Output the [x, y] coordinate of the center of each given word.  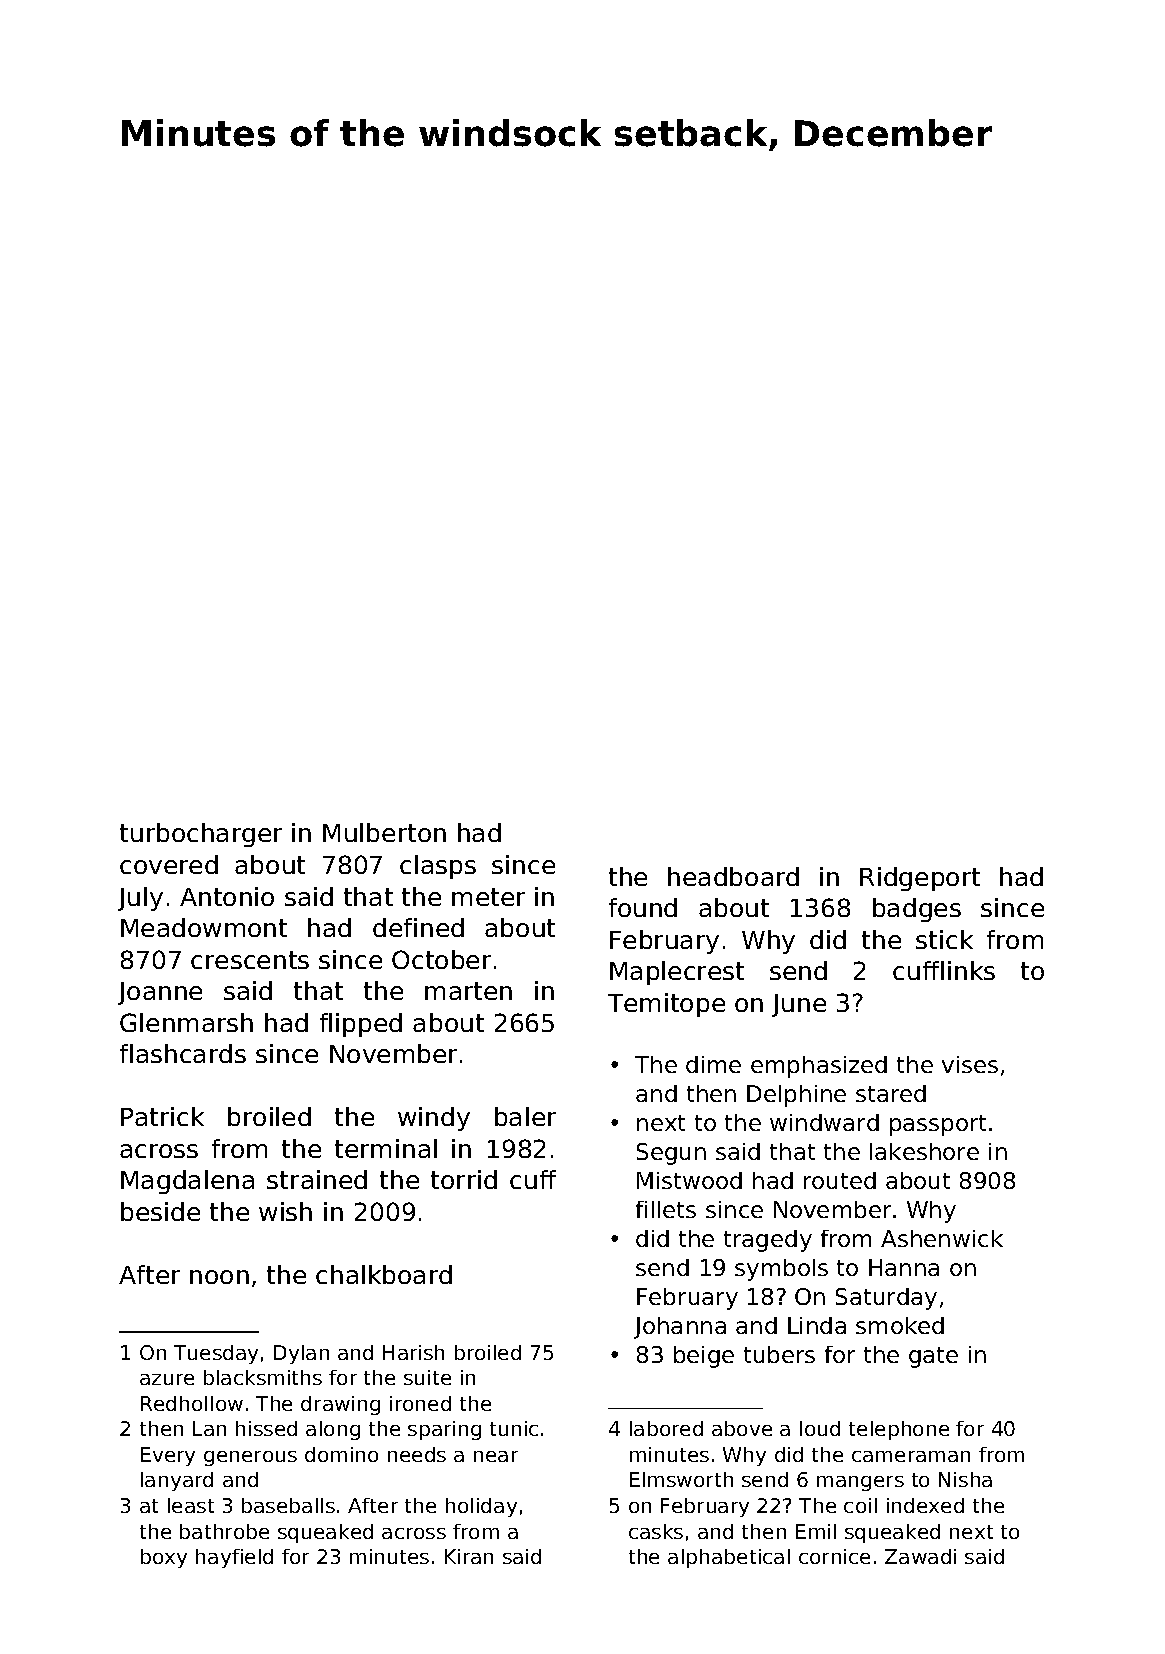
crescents [250, 960]
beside [160, 1211]
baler [525, 1116]
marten [468, 991]
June [799, 1005]
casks [656, 1531]
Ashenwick [942, 1238]
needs [417, 1454]
